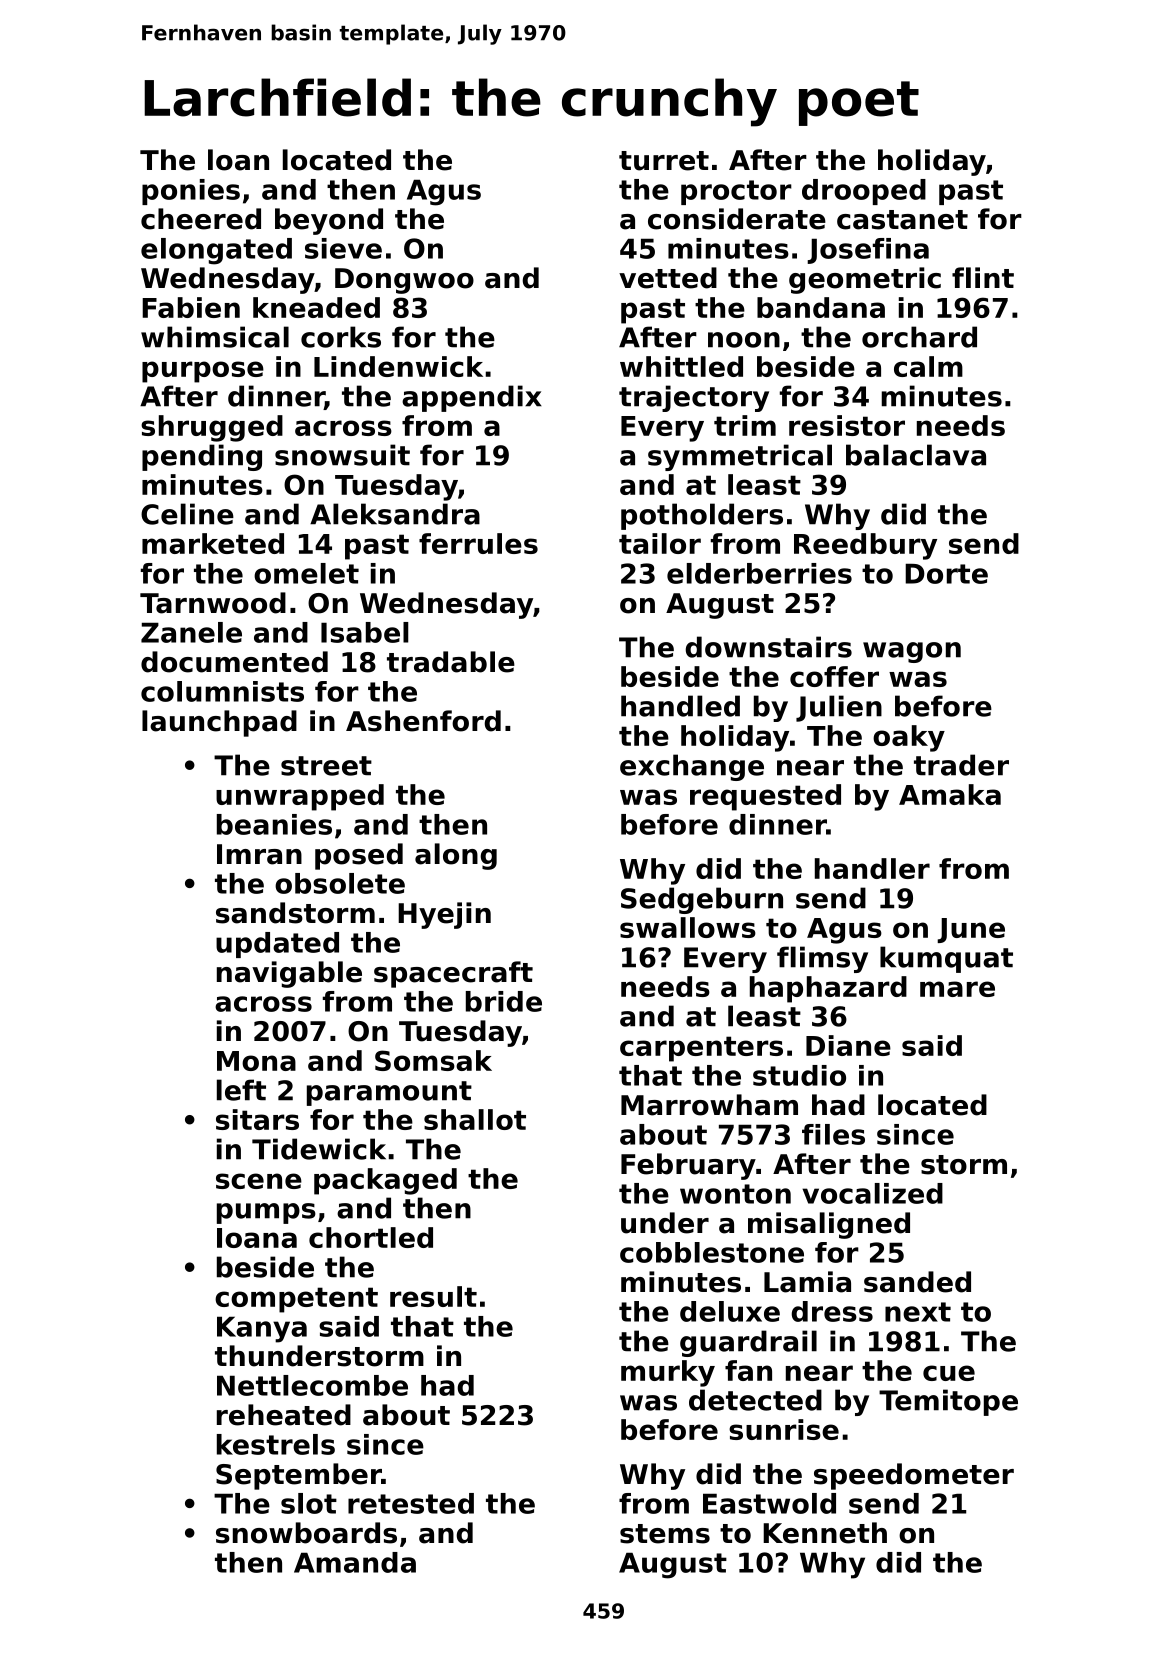  Describe the element at coordinates (411, 1503) in the screenshot. I see `retested` at that location.
